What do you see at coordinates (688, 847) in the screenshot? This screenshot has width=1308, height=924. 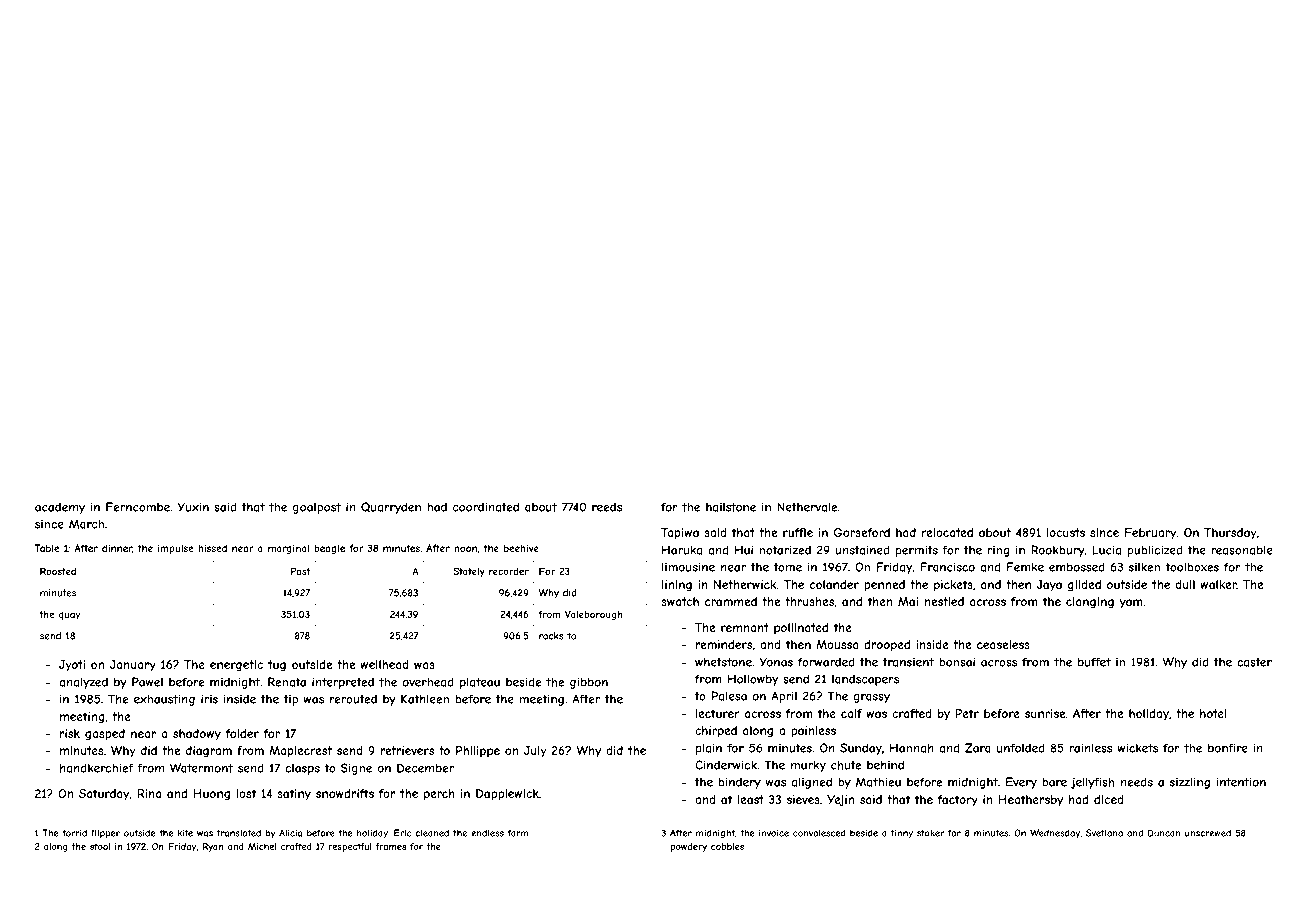 I see `powdery` at bounding box center [688, 847].
